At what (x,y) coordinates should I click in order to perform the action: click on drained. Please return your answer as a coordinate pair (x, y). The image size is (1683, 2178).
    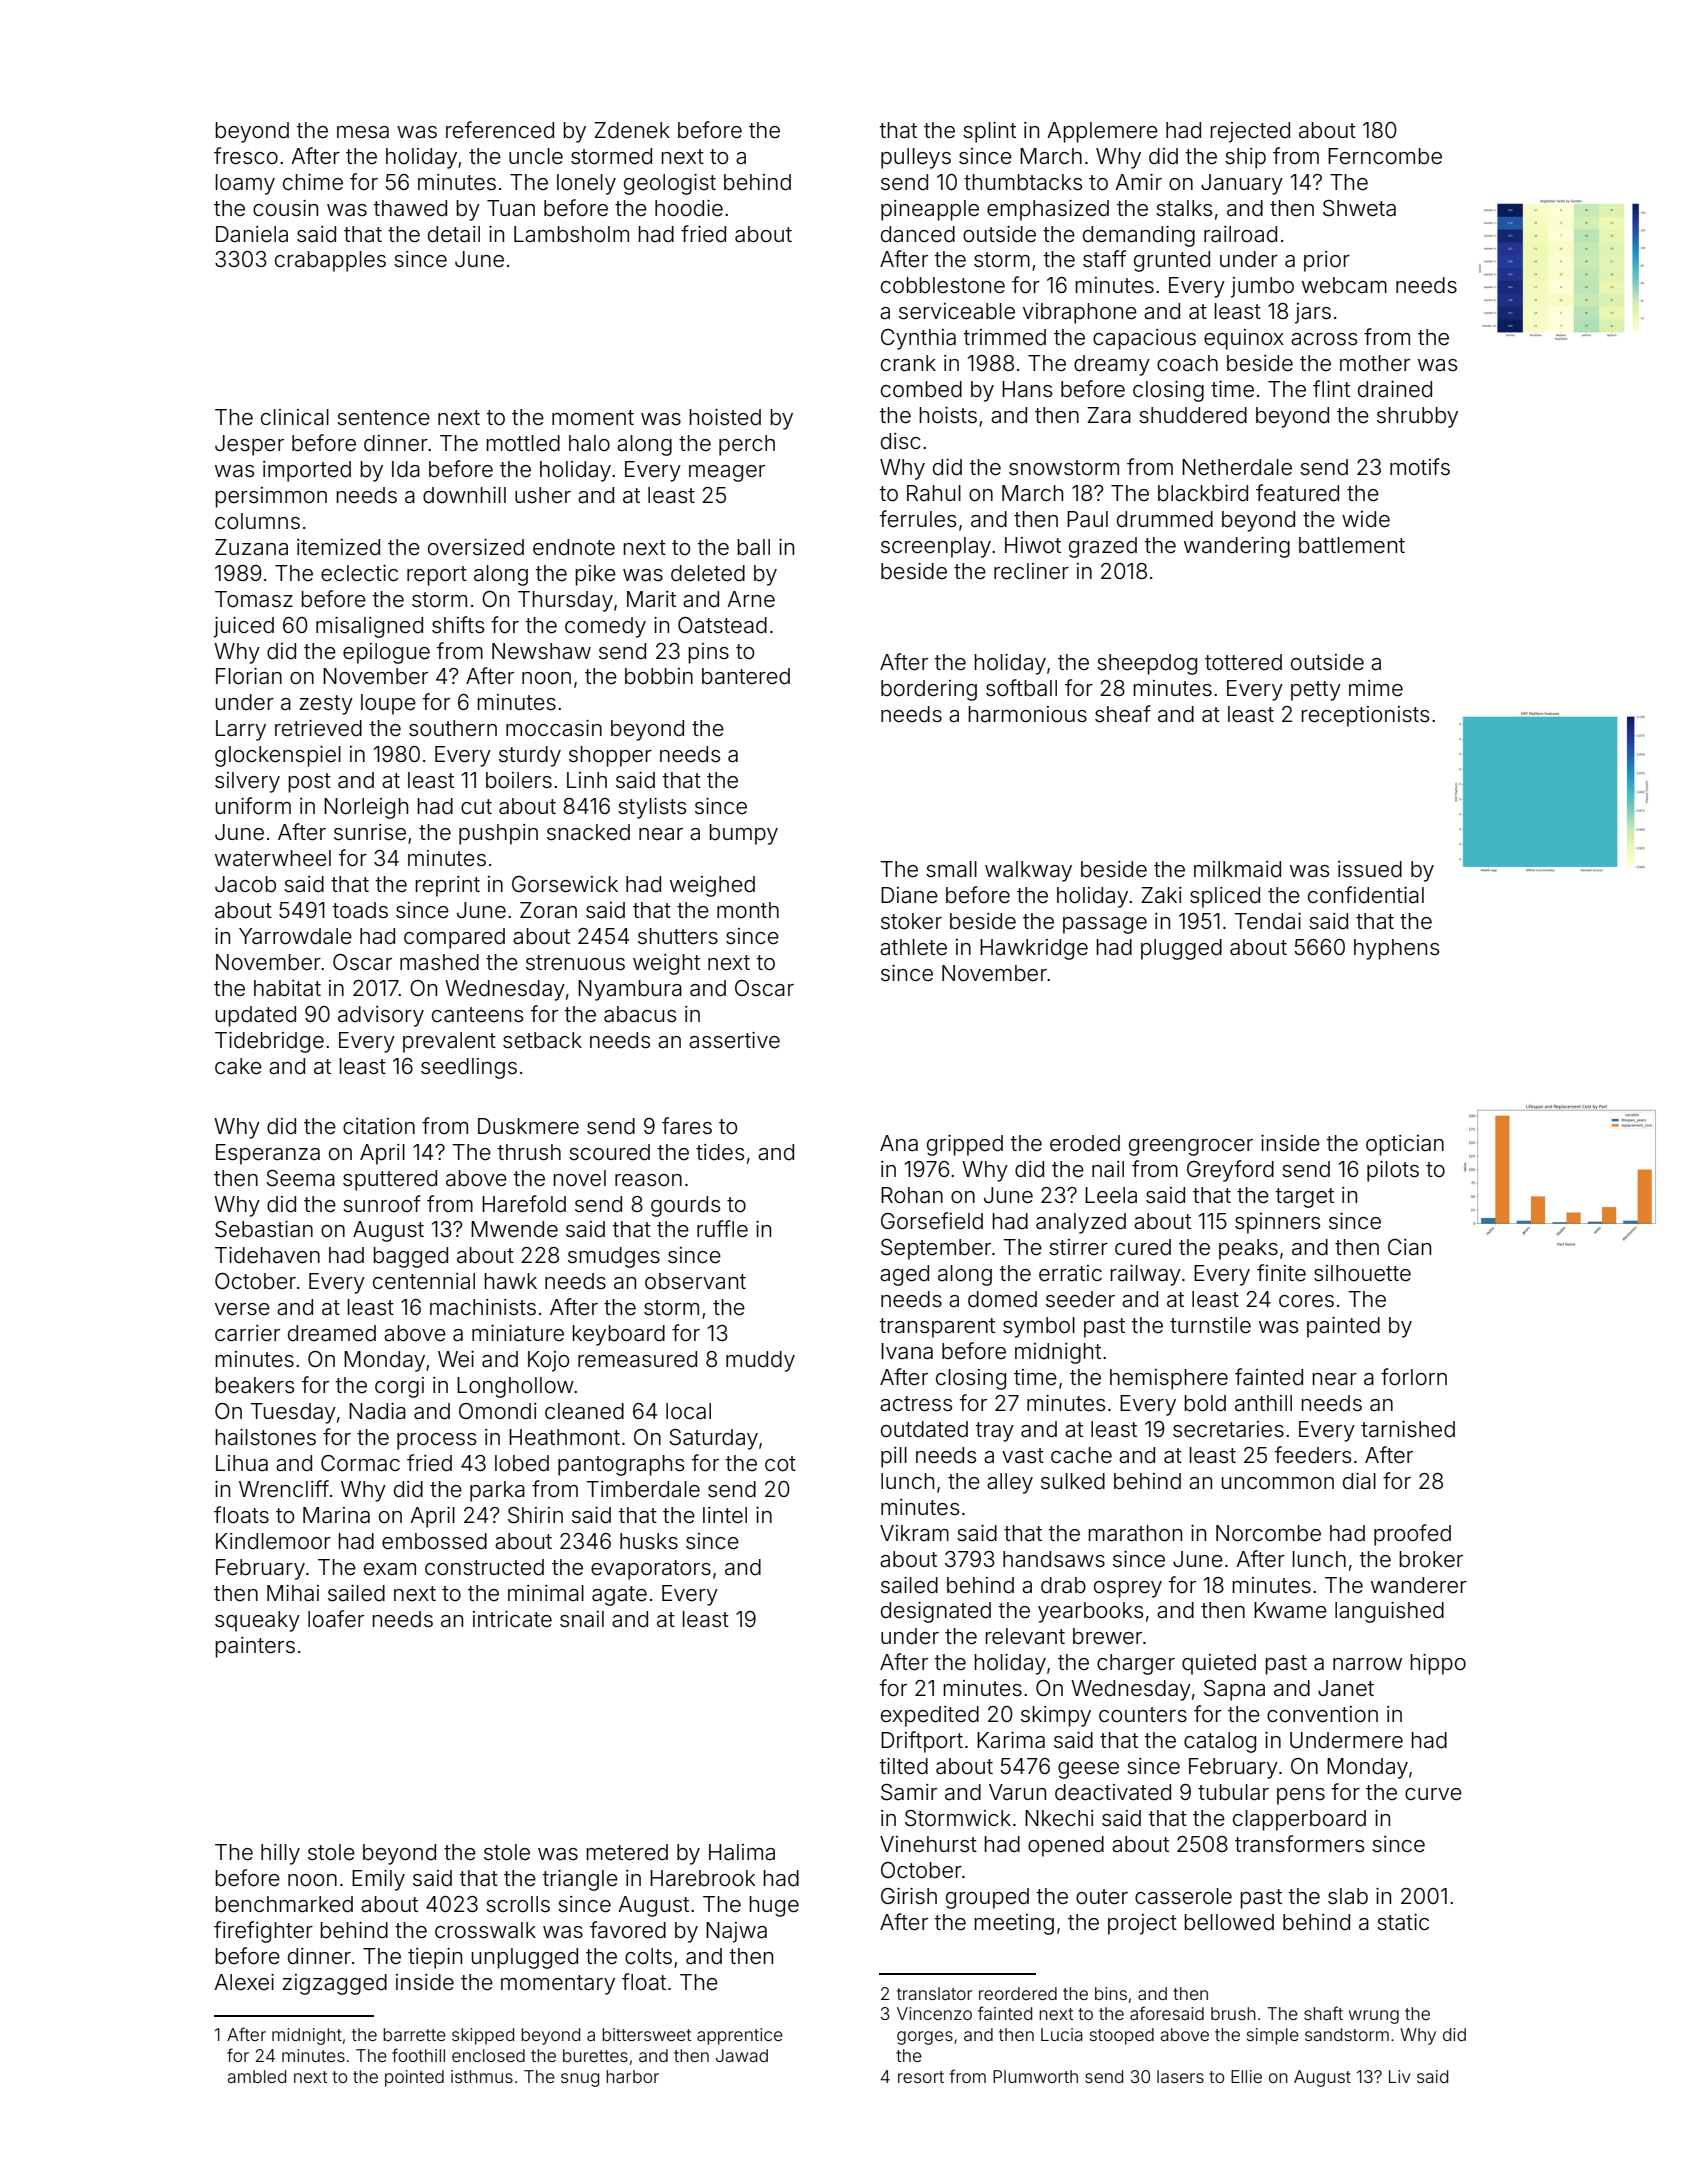
    Looking at the image, I should click on (1395, 389).
